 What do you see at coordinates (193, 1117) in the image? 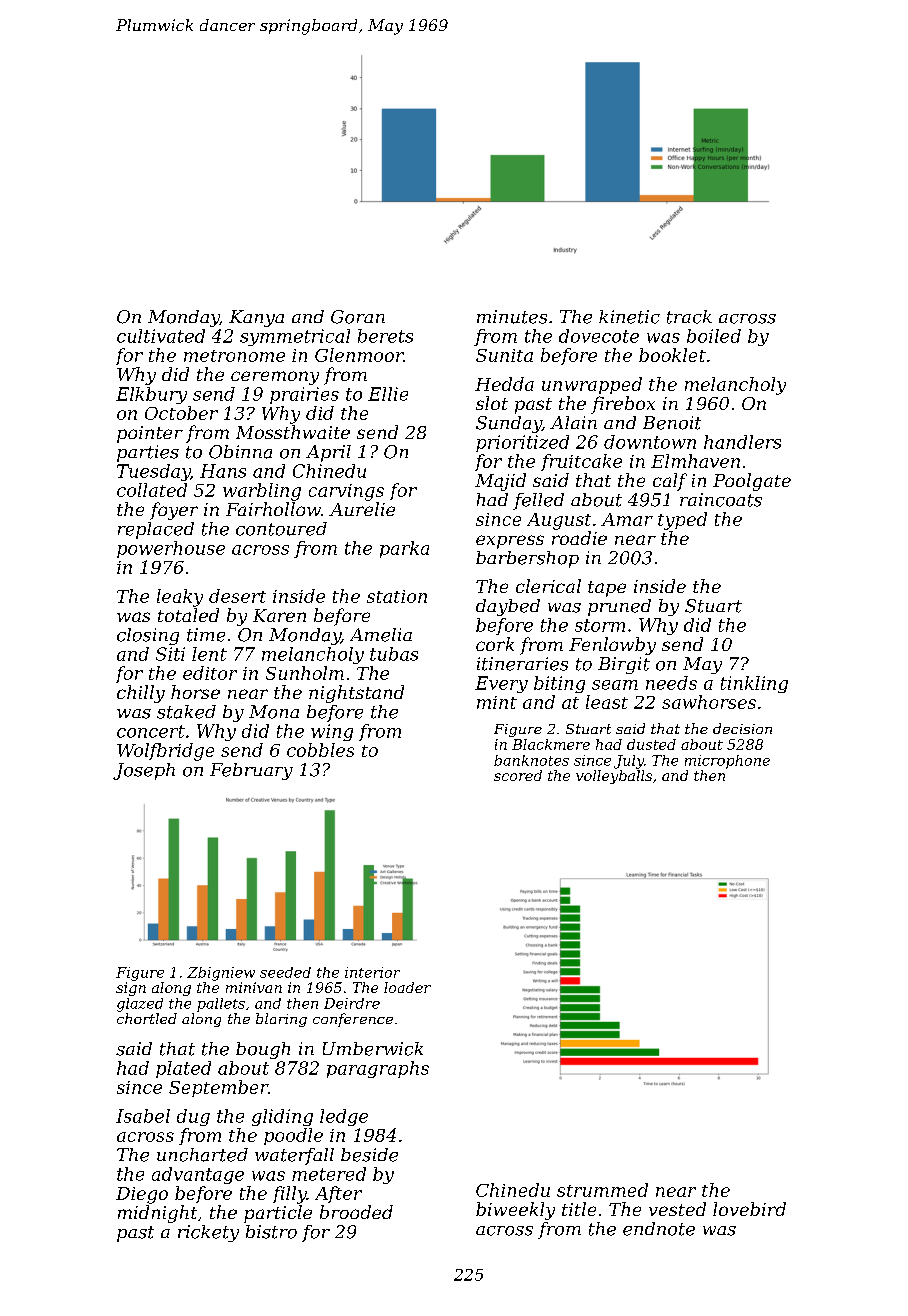
I see `dug` at bounding box center [193, 1117].
